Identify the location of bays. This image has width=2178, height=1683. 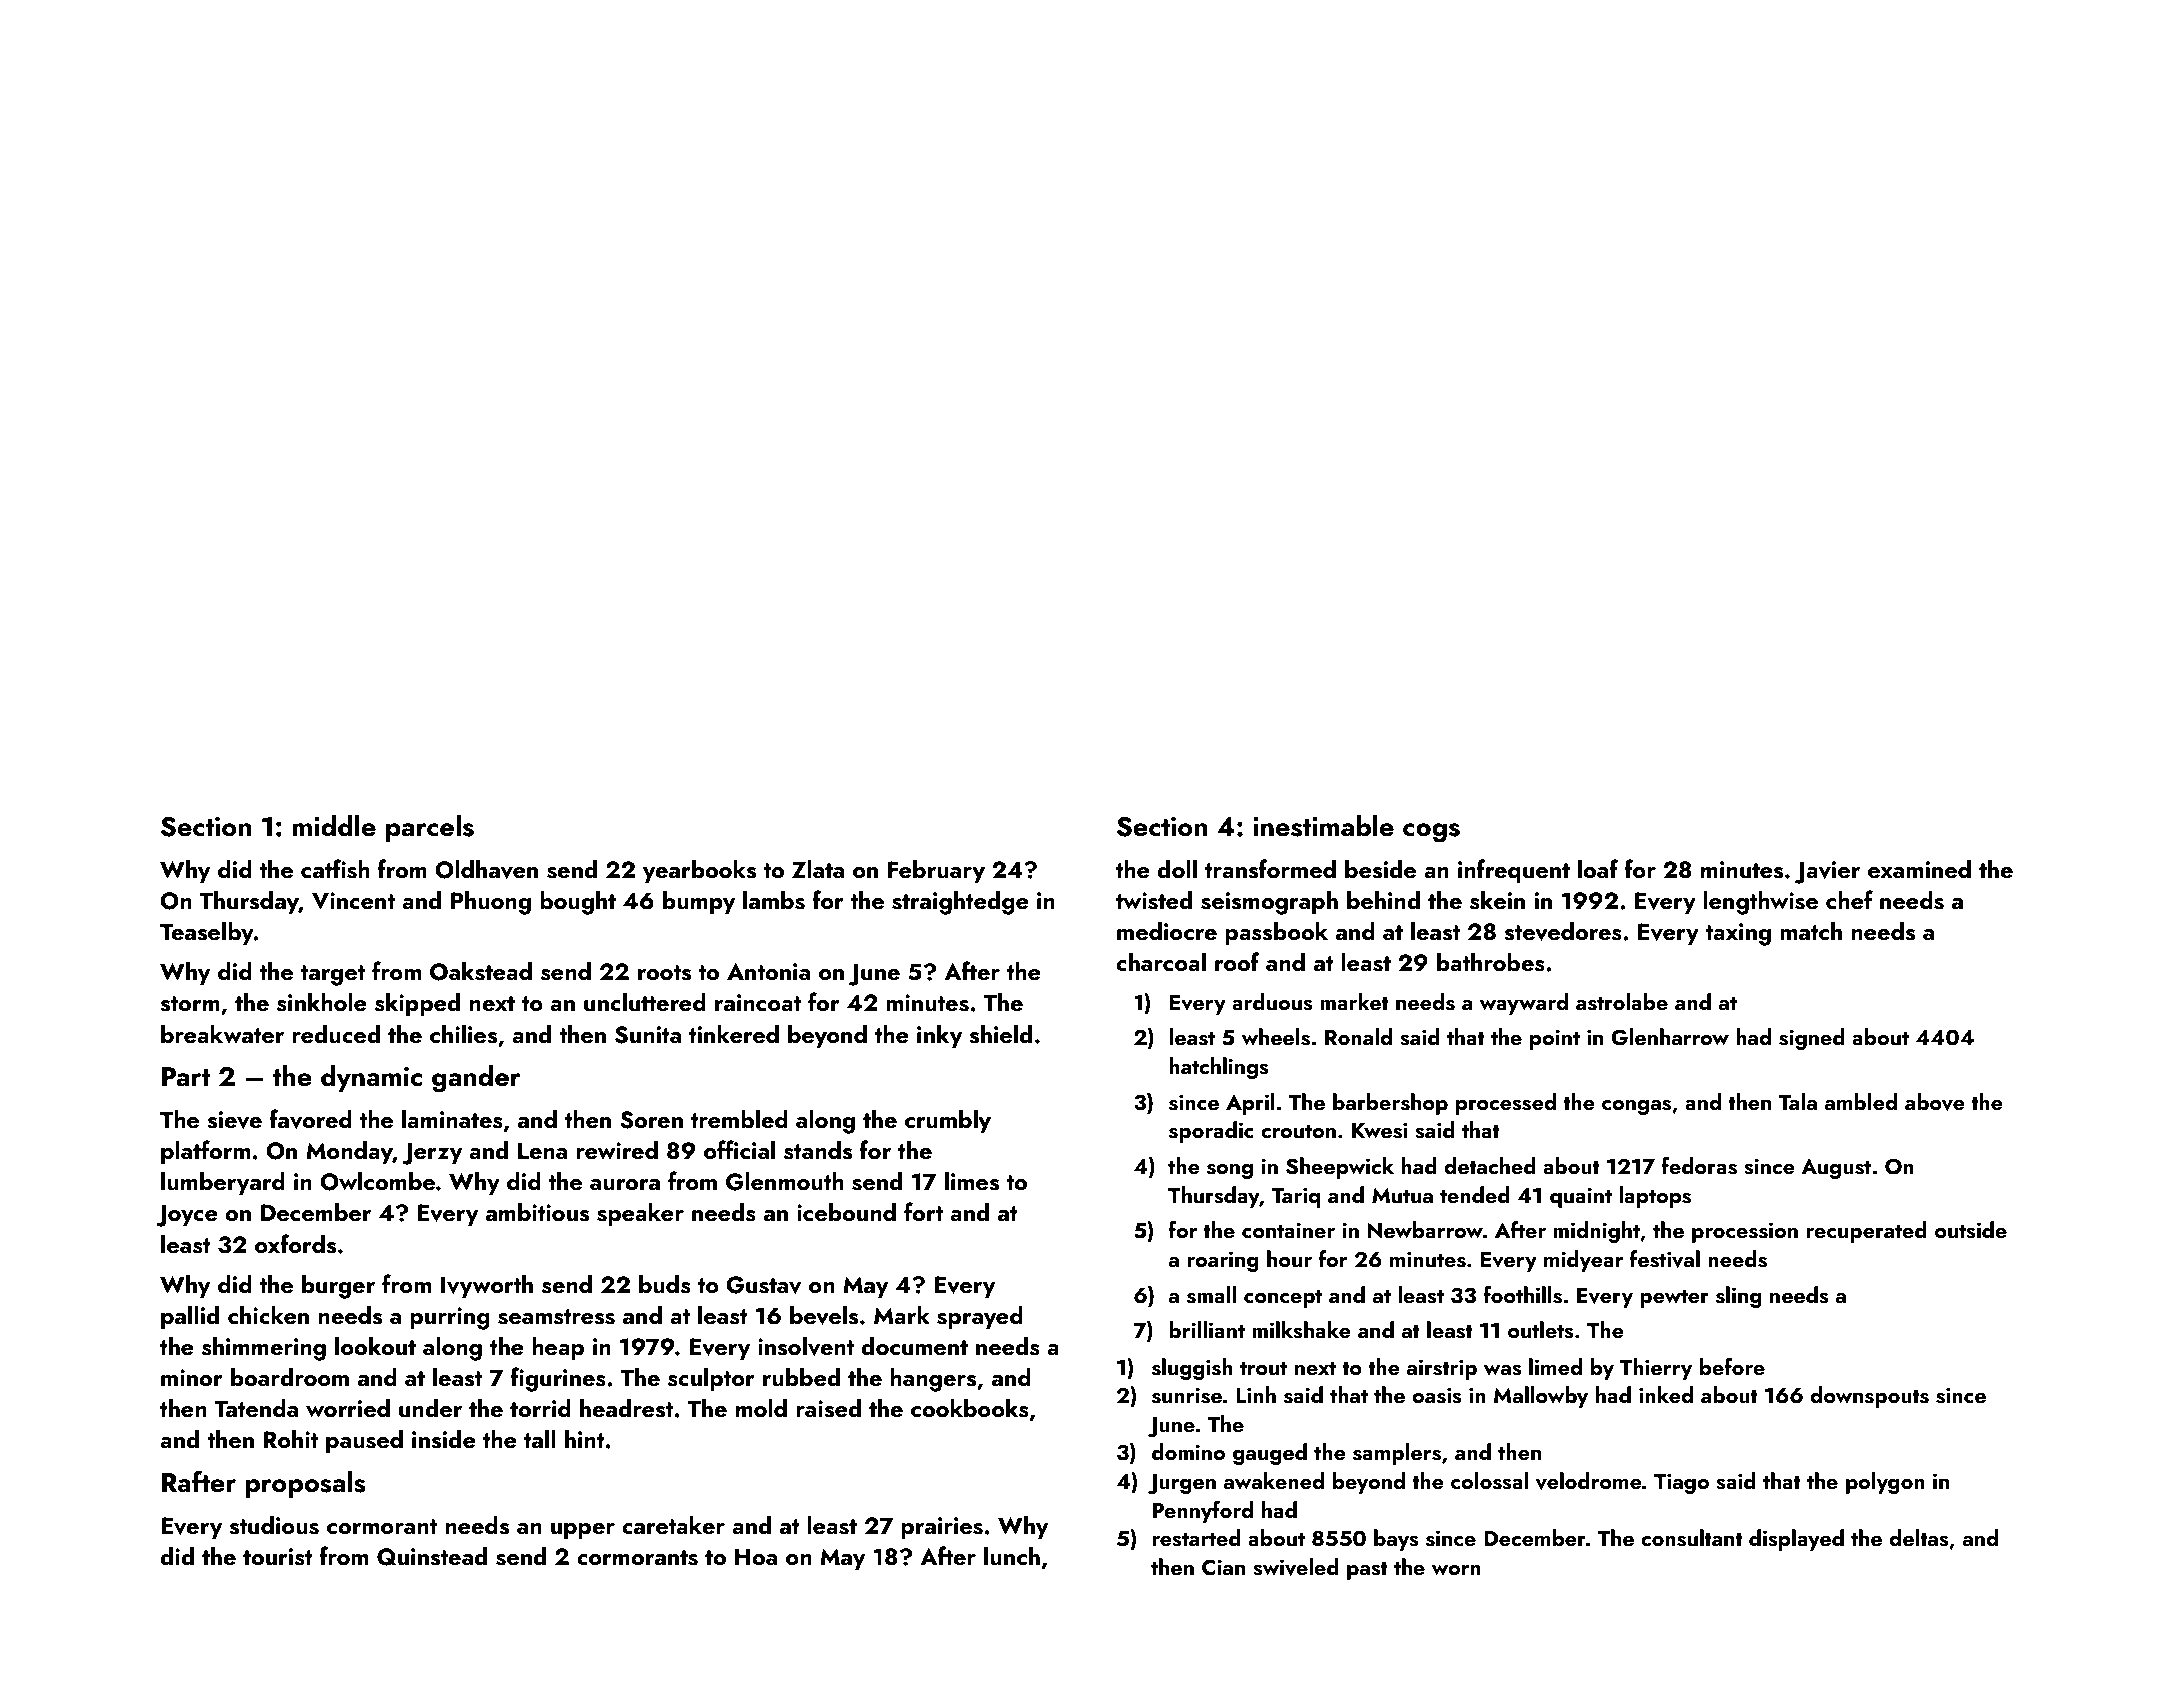
(1396, 1540).
